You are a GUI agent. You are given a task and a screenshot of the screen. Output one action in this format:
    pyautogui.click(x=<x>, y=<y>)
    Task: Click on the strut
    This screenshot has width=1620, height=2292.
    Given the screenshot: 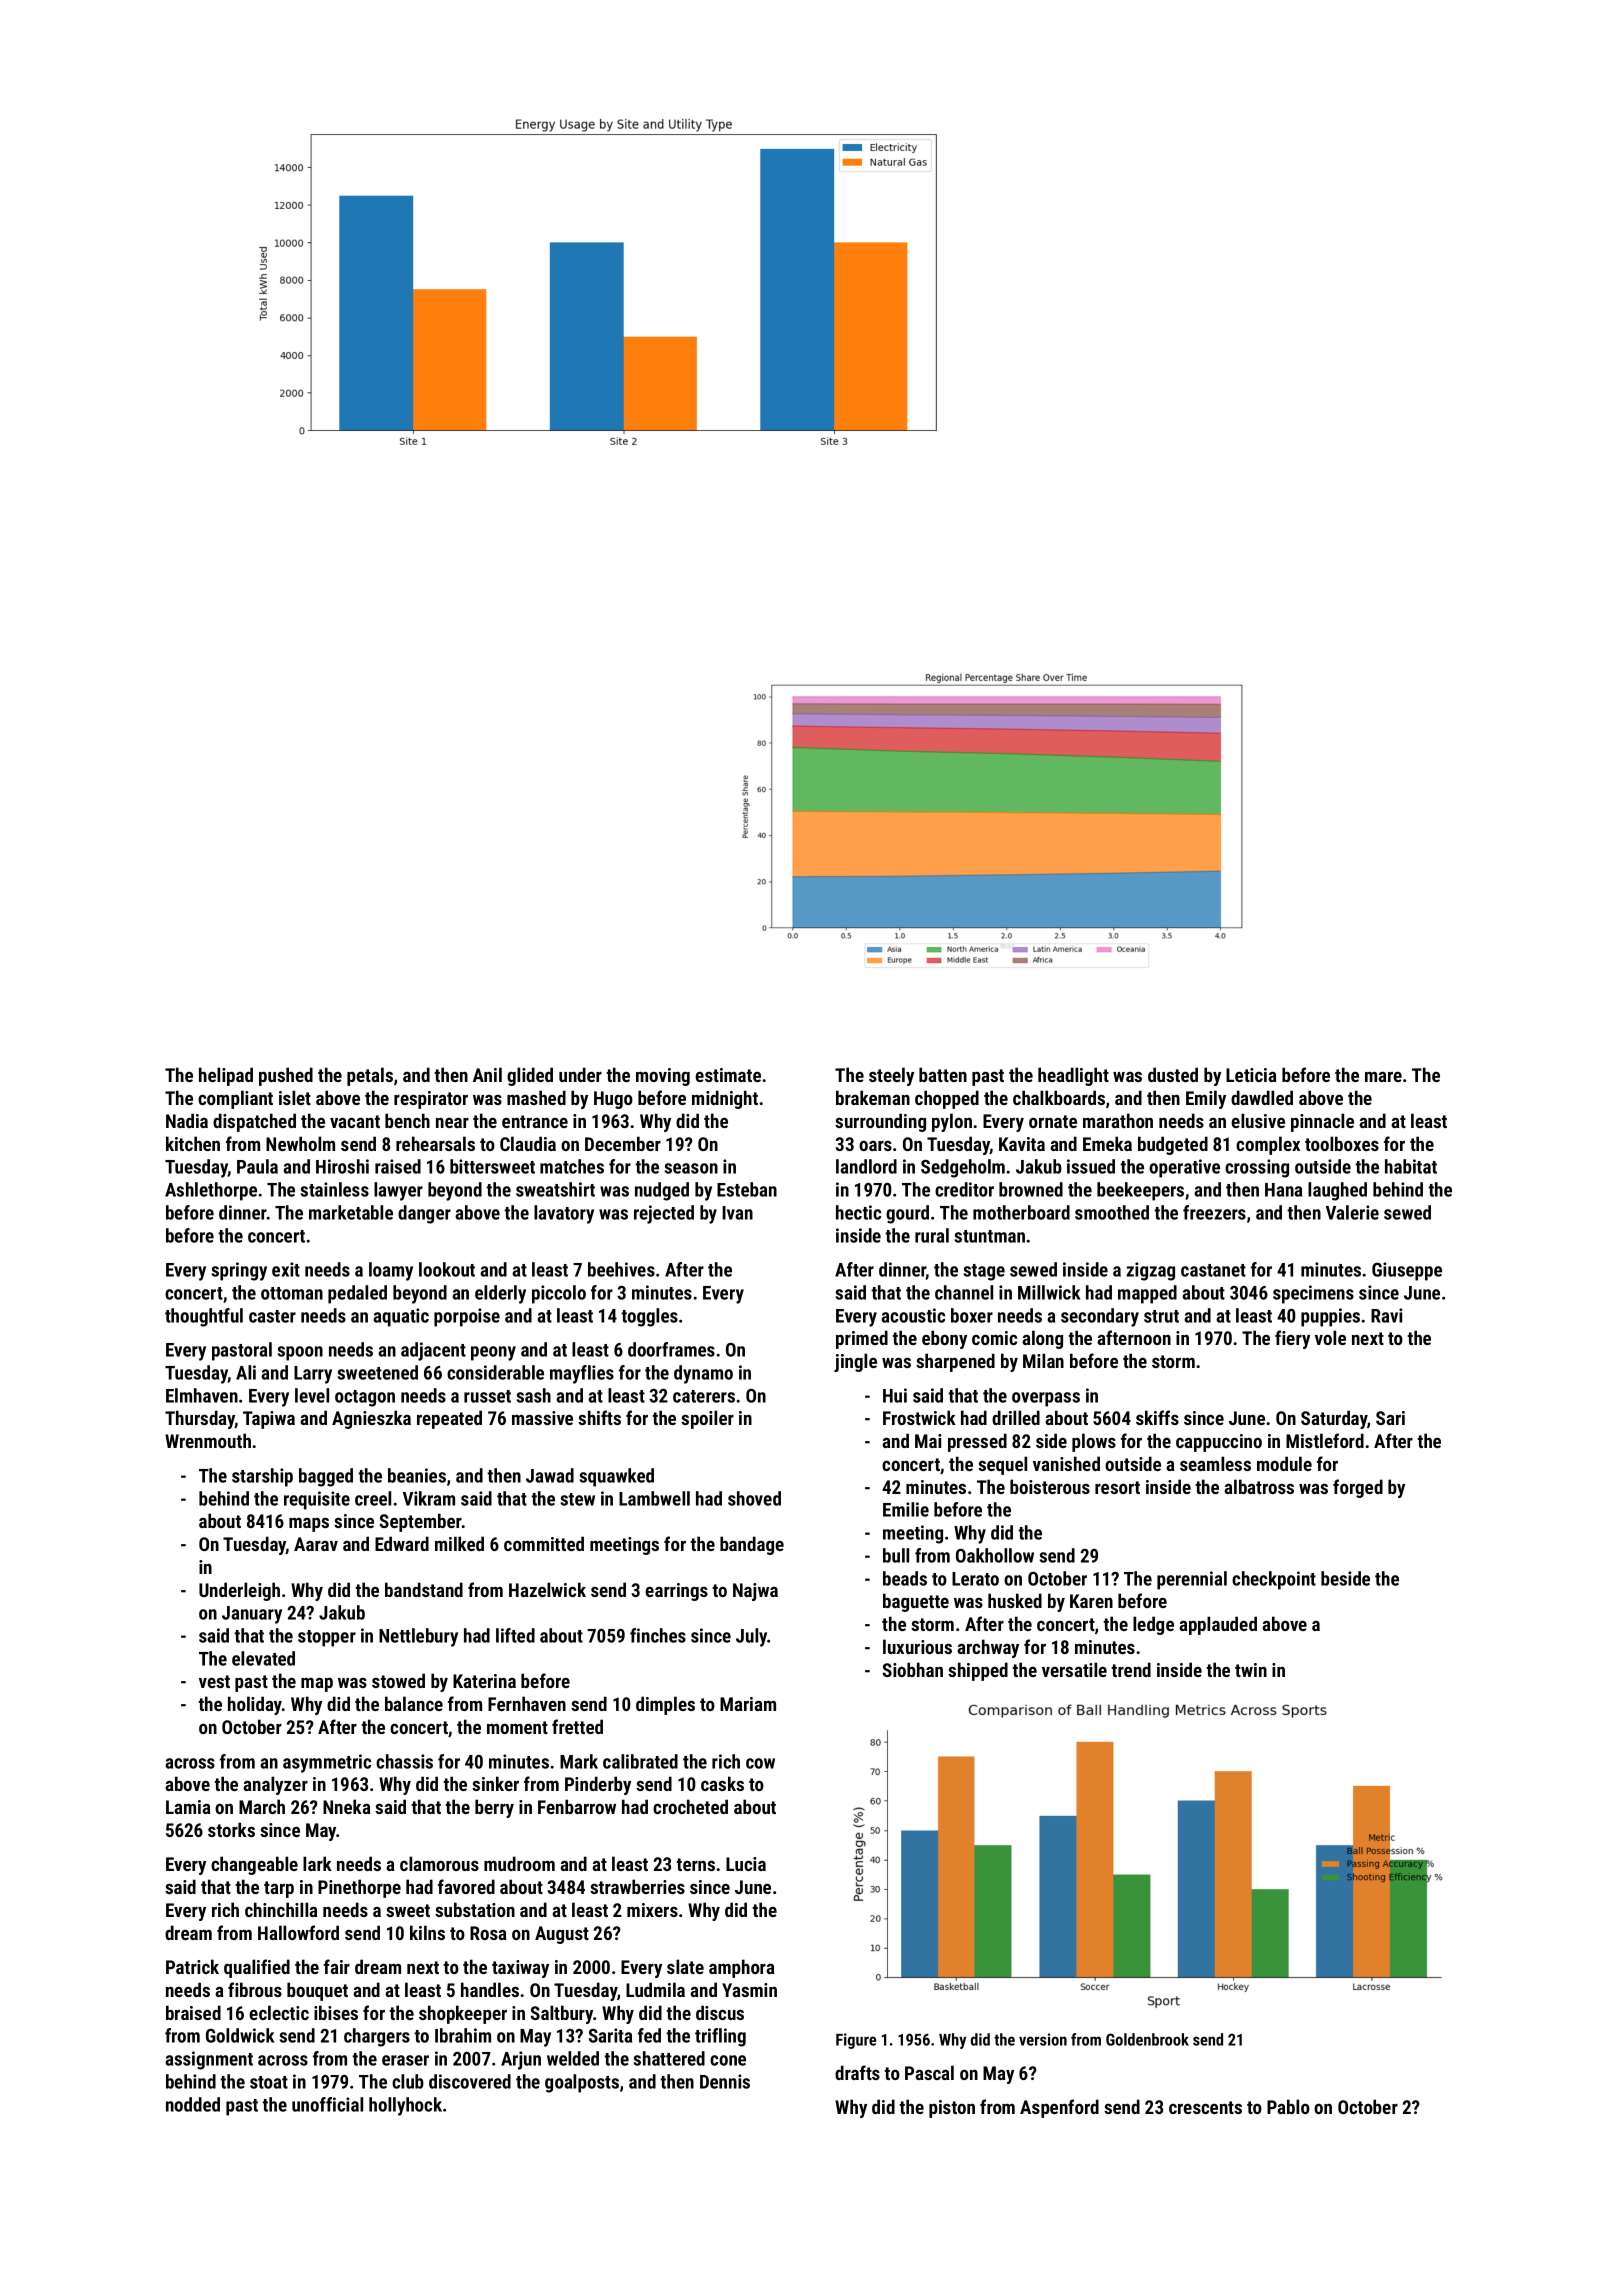 What is the action you would take?
    pyautogui.click(x=1161, y=1316)
